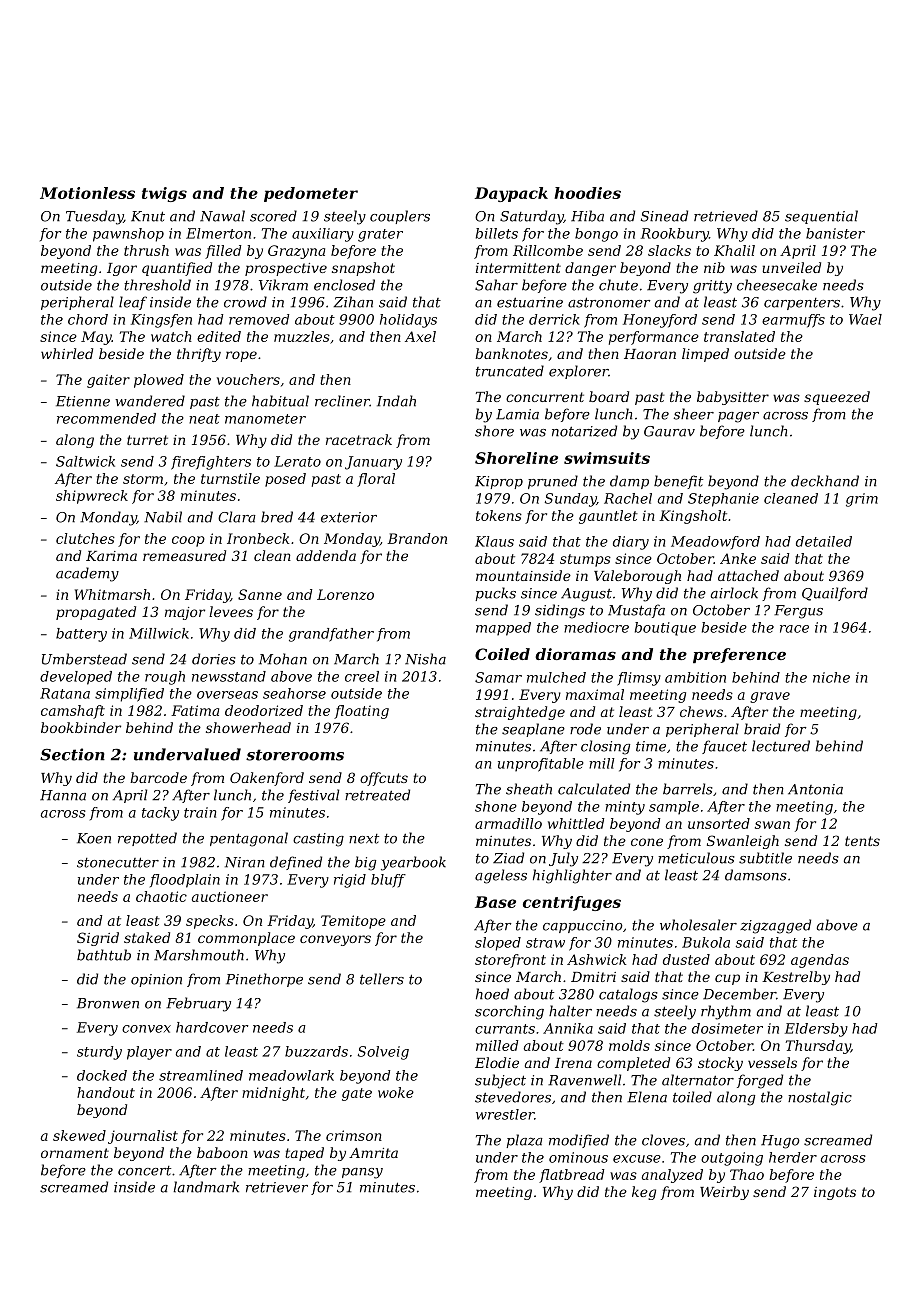 This image has height=1308, width=924. I want to click on Motionless, so click(87, 193).
